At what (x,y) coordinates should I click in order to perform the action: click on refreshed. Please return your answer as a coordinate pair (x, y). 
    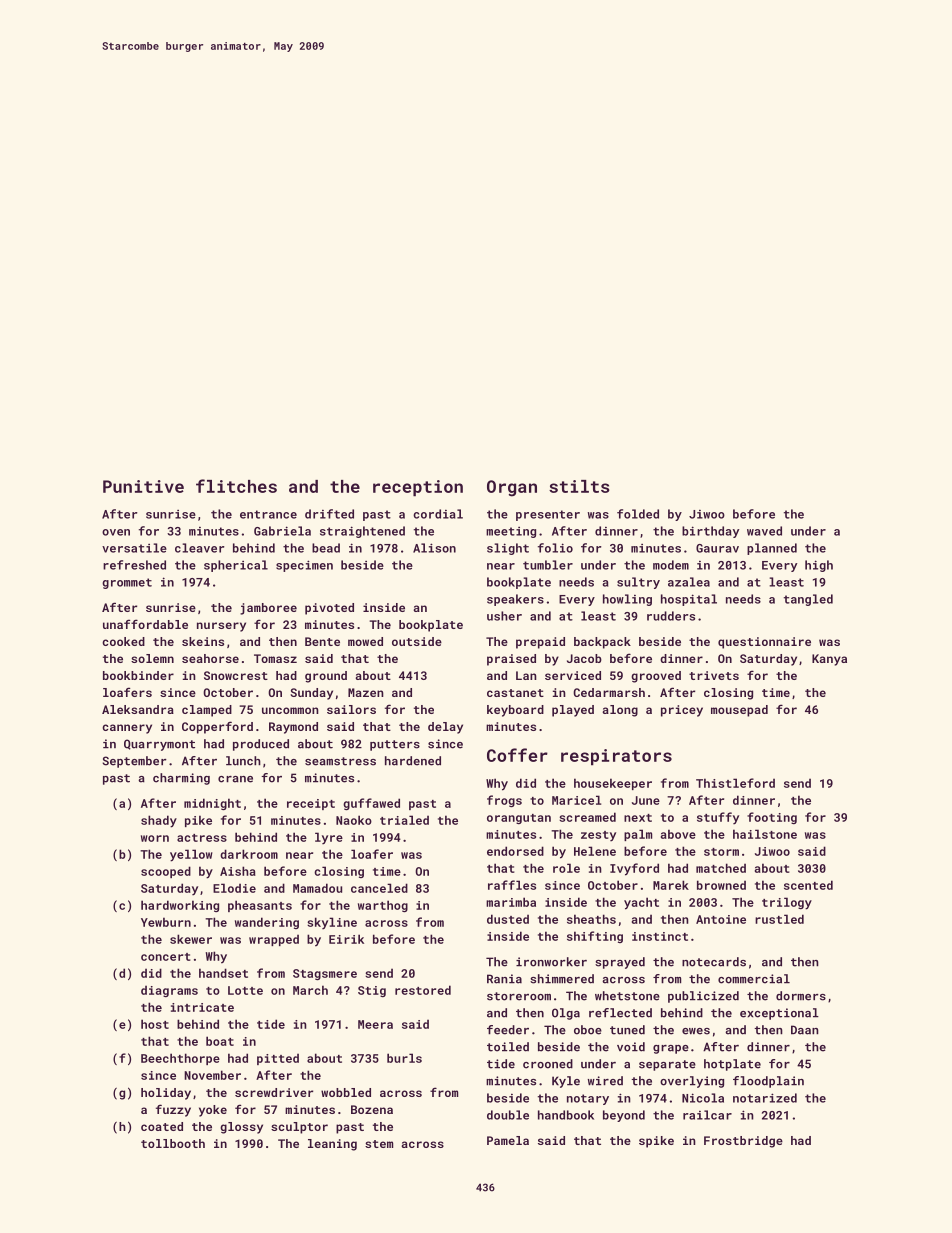
    Looking at the image, I should click on (134, 565).
